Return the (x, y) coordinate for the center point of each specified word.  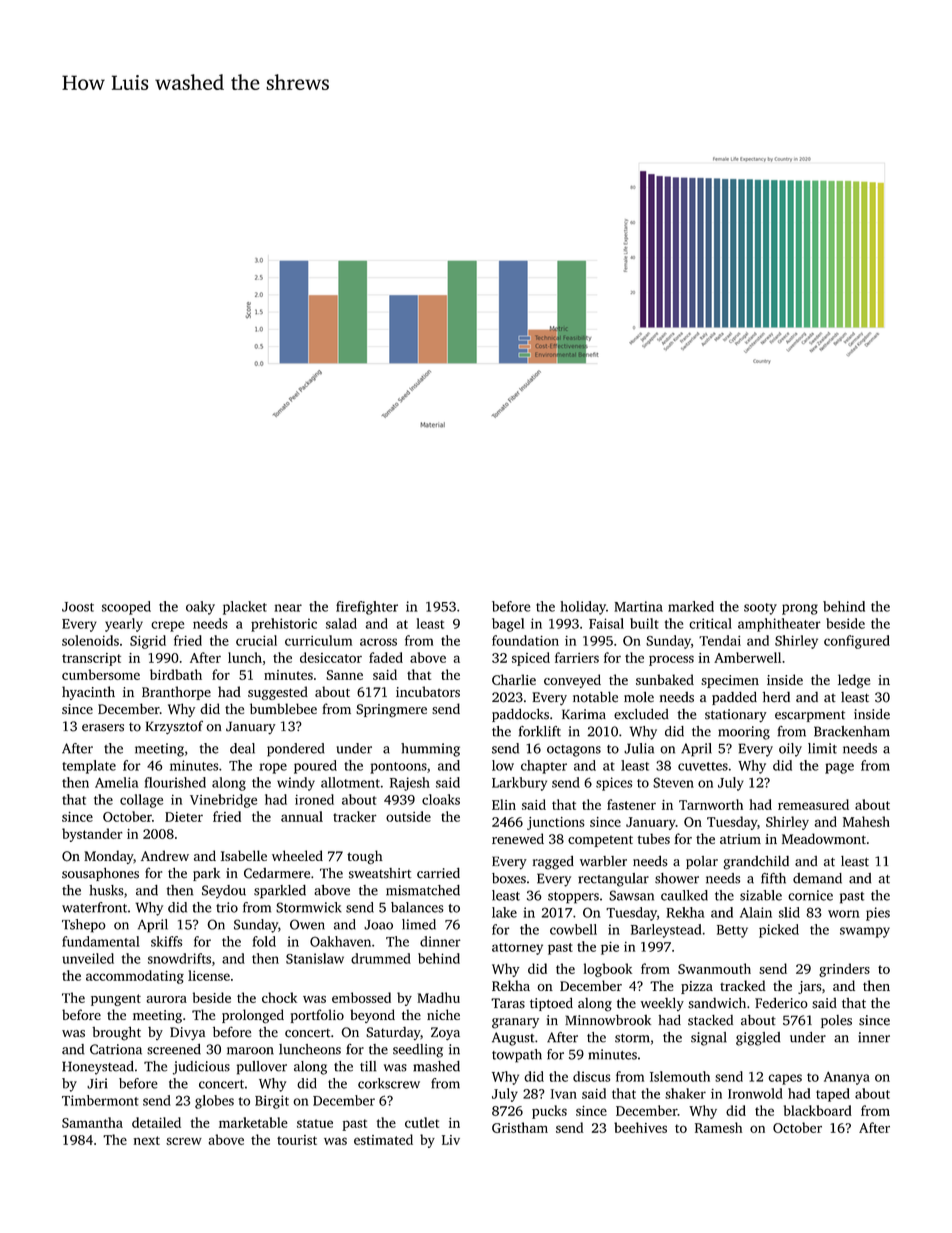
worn (844, 914)
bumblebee (283, 708)
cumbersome (101, 674)
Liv (451, 1140)
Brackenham (852, 731)
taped (833, 1095)
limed (419, 924)
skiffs (166, 941)
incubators (428, 691)
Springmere (391, 711)
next (147, 1140)
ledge (854, 681)
